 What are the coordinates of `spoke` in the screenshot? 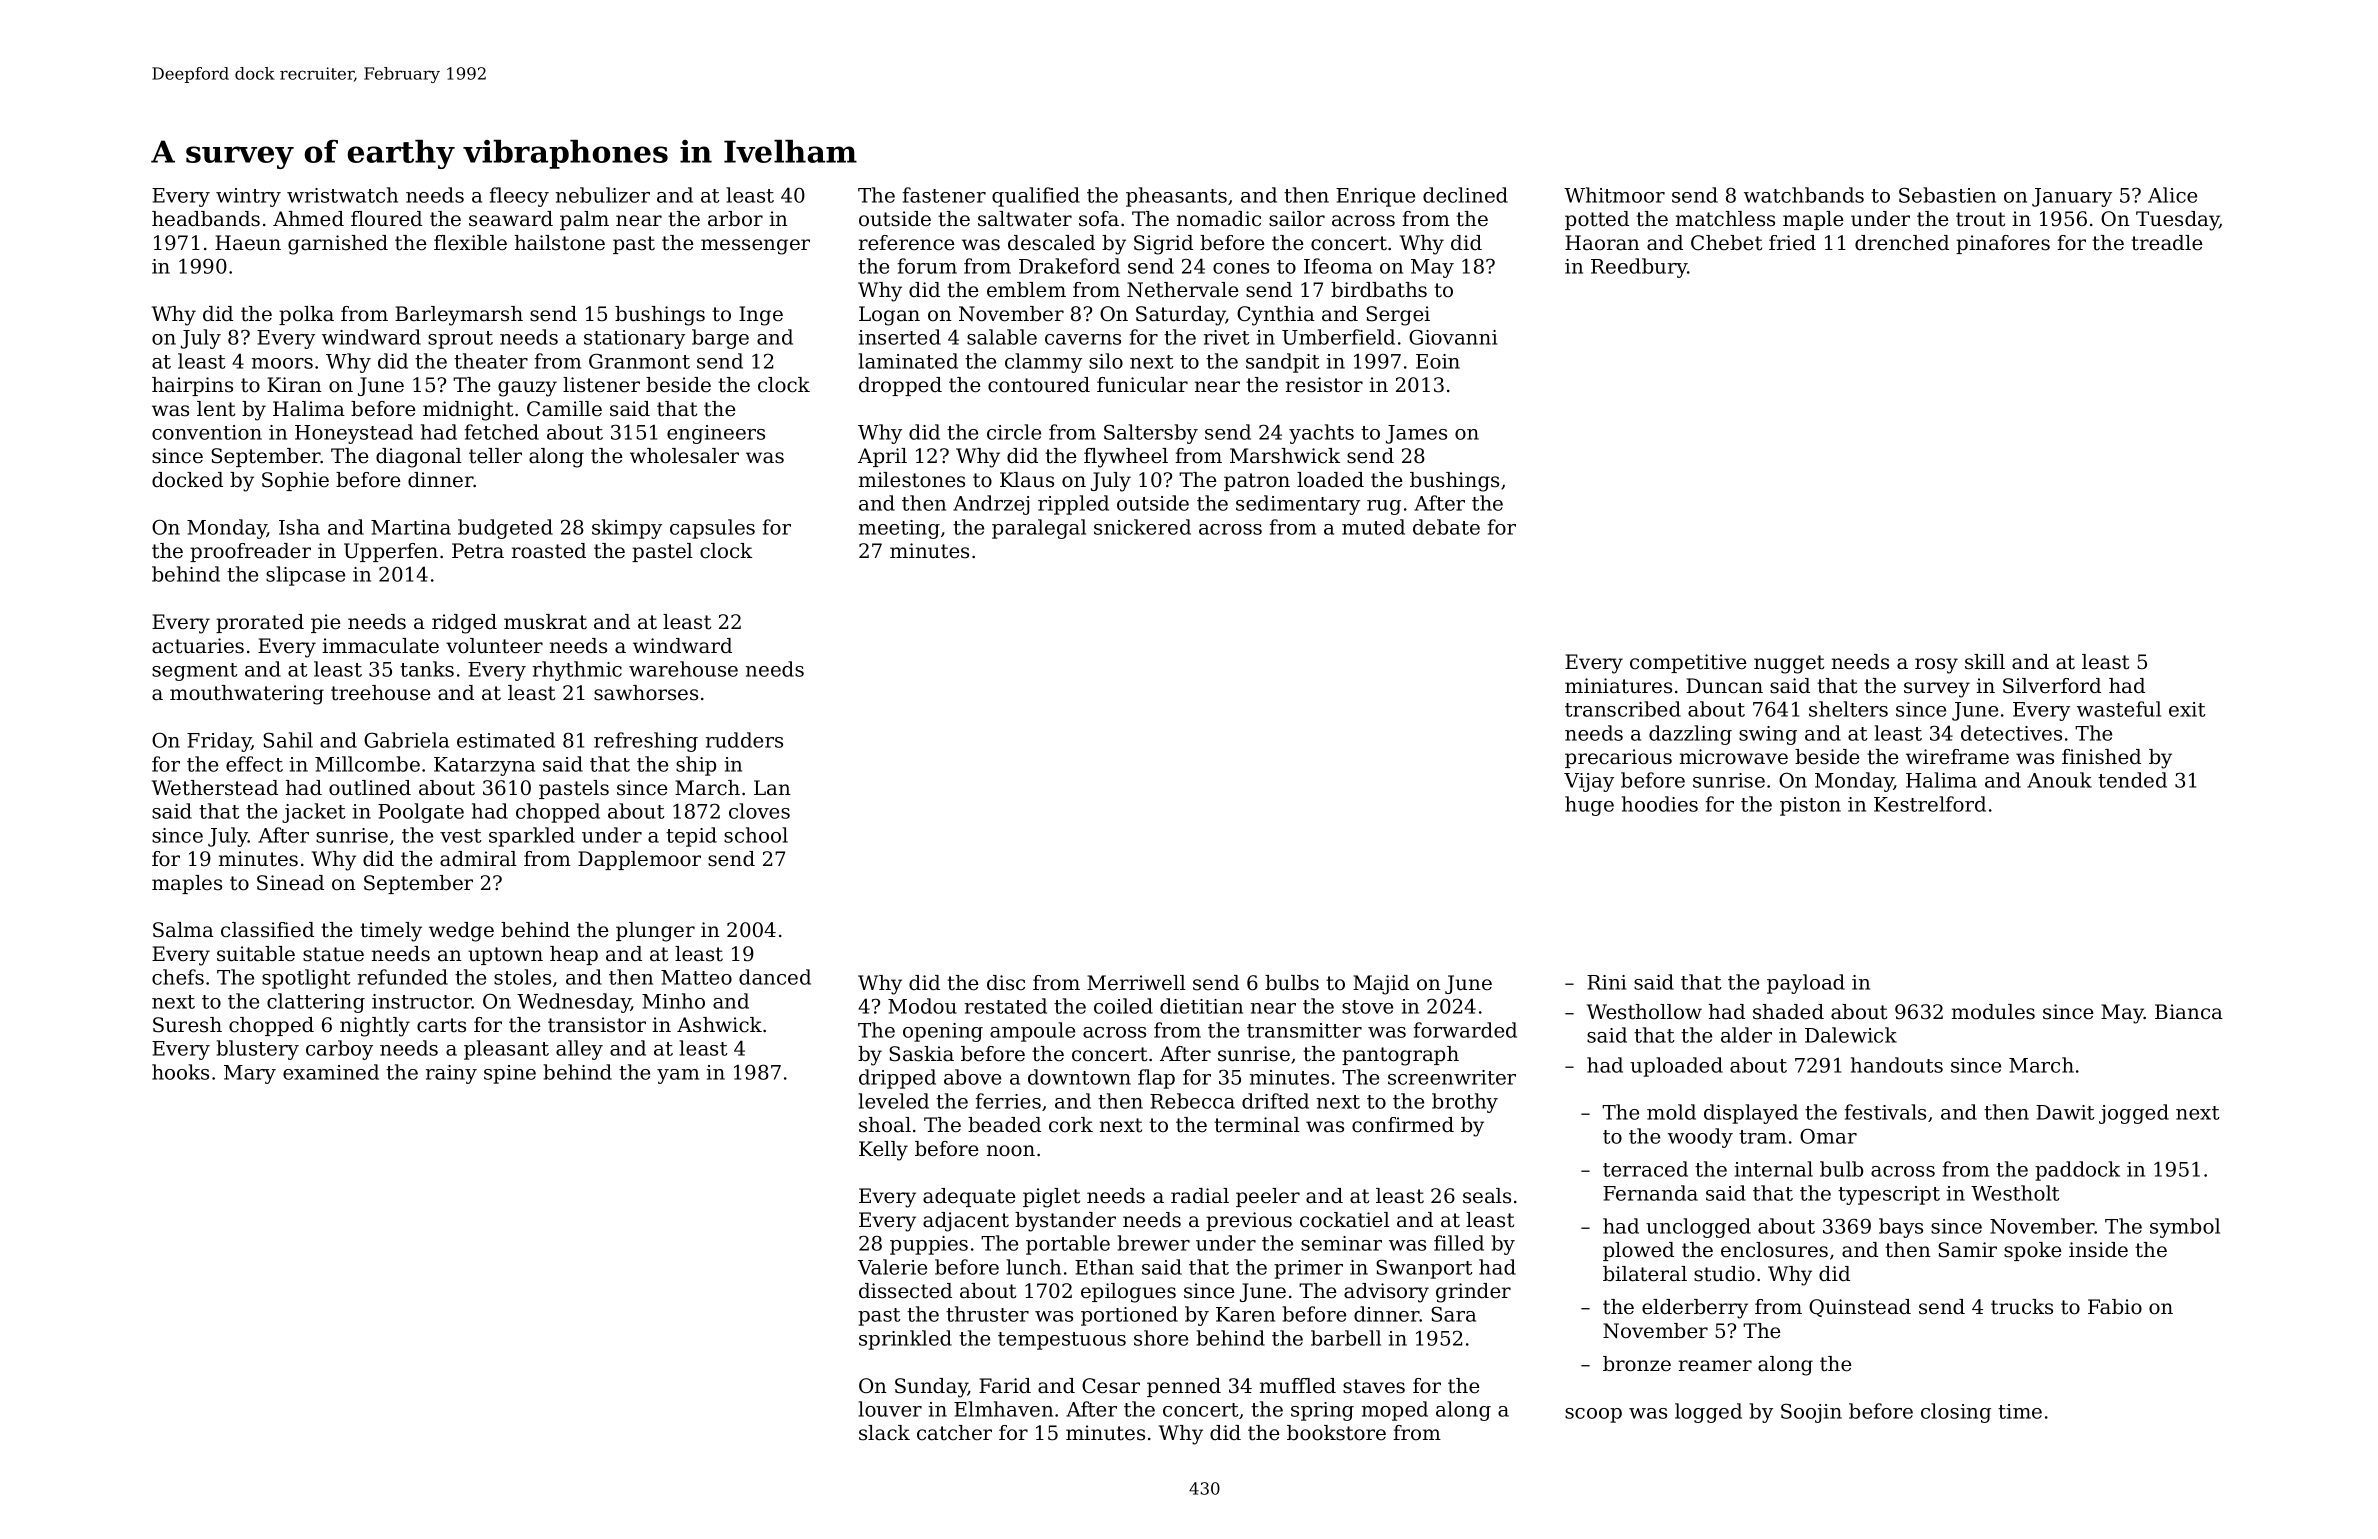 It's located at (2033, 1251).
